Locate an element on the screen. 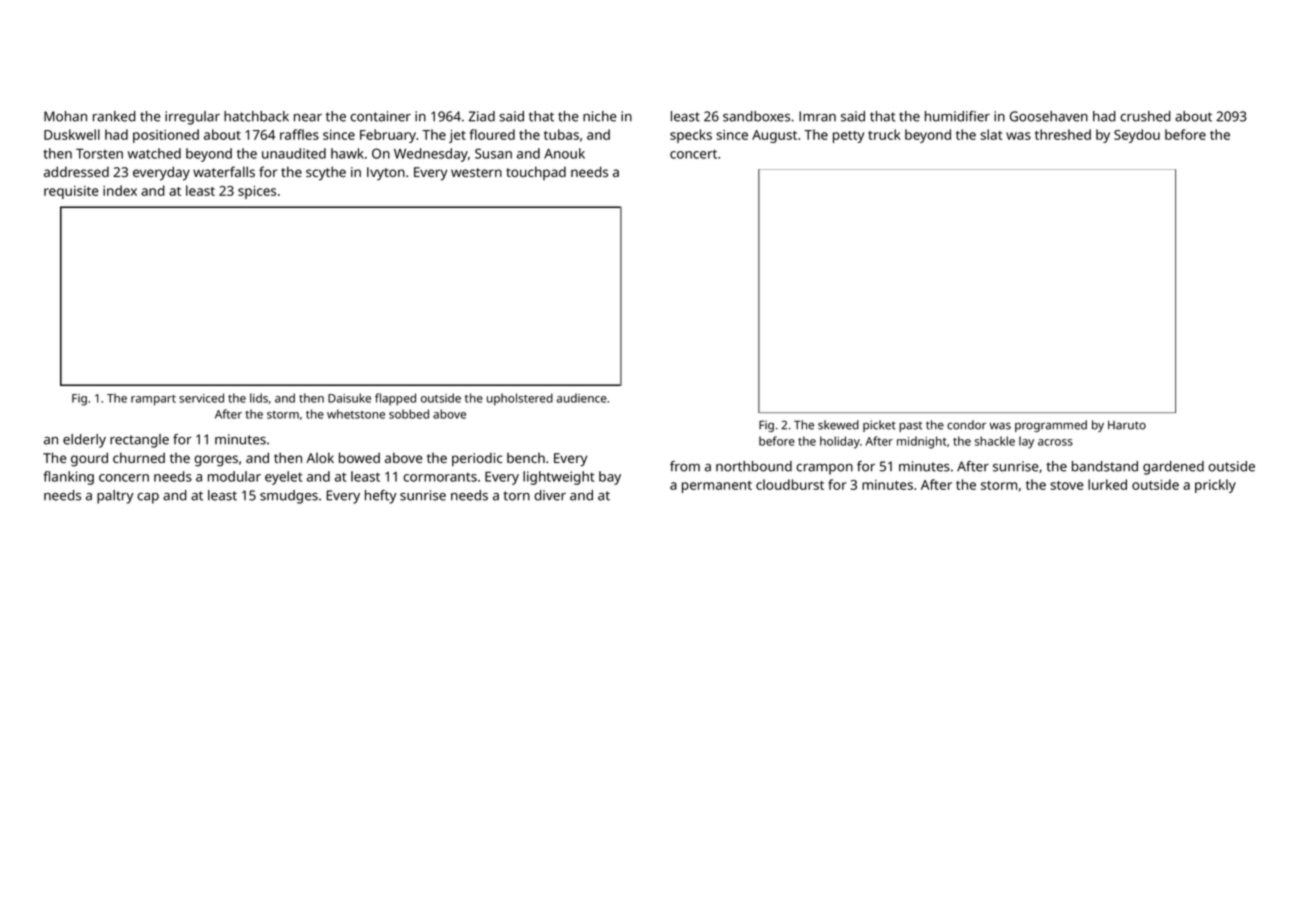  requisite is located at coordinates (71, 192).
